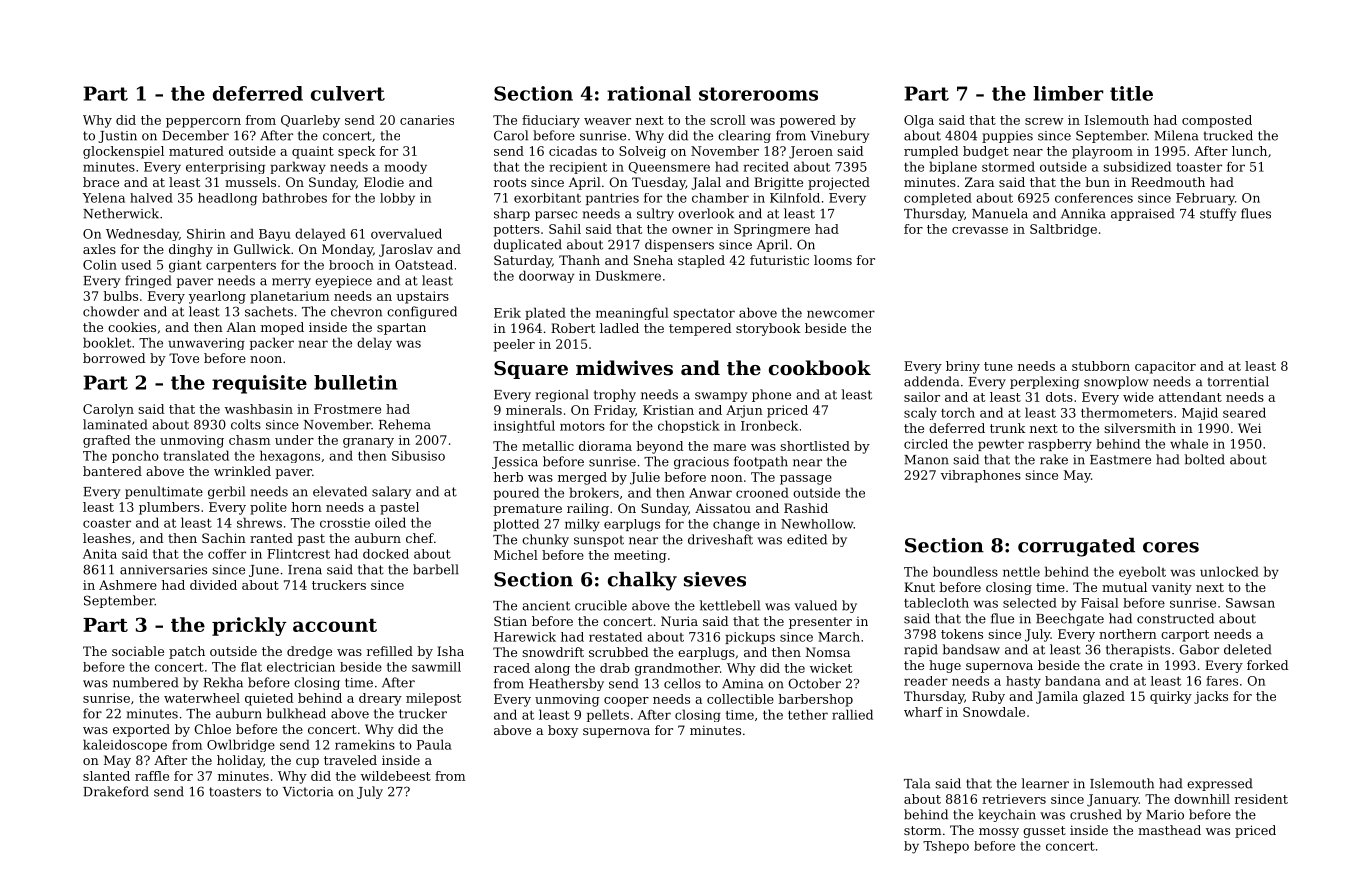 The width and height of the document is (1372, 887). Describe the element at coordinates (308, 792) in the document. I see `Victoria` at that location.
